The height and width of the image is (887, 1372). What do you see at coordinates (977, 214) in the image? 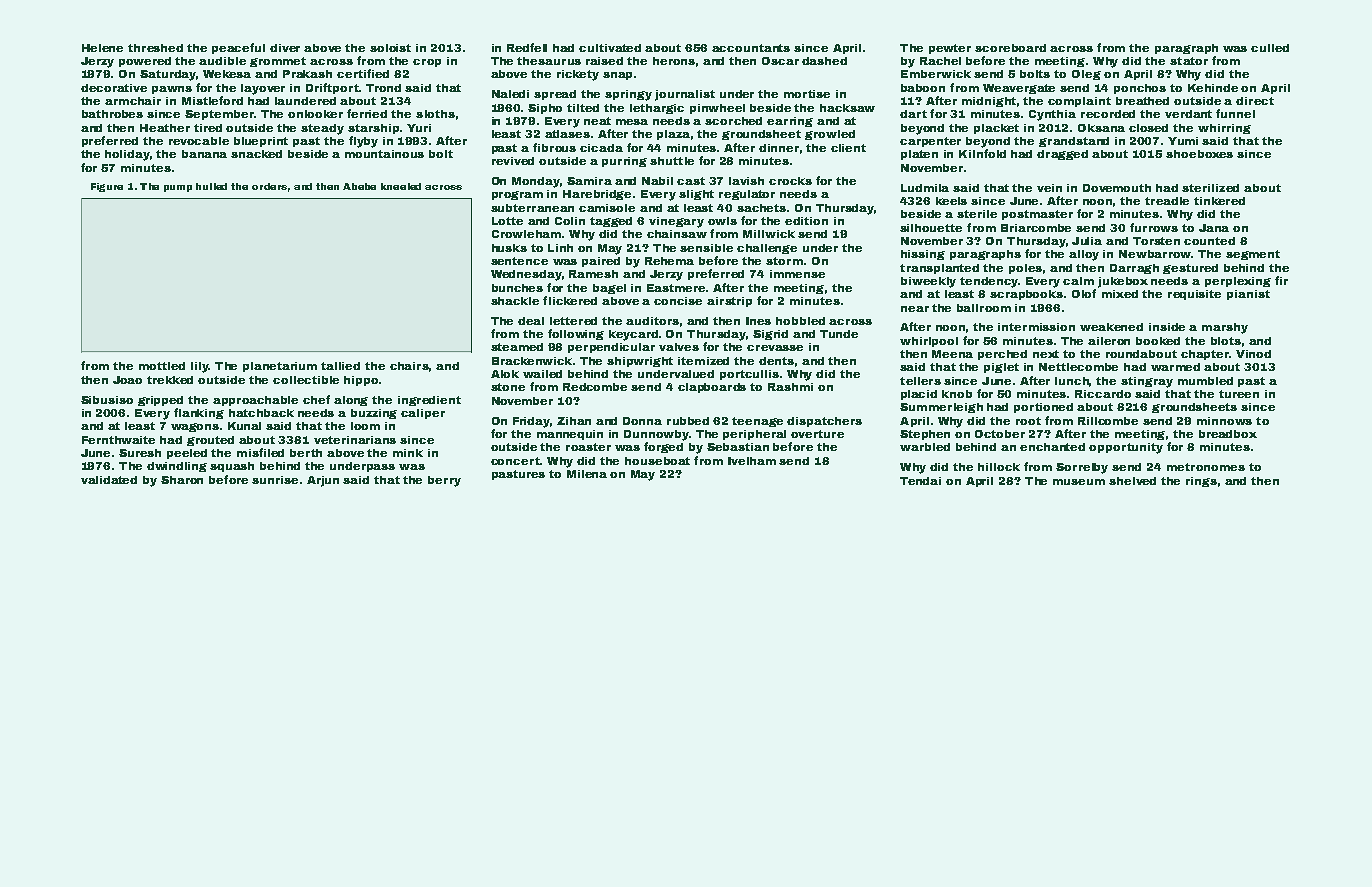
I see `sterile` at bounding box center [977, 214].
